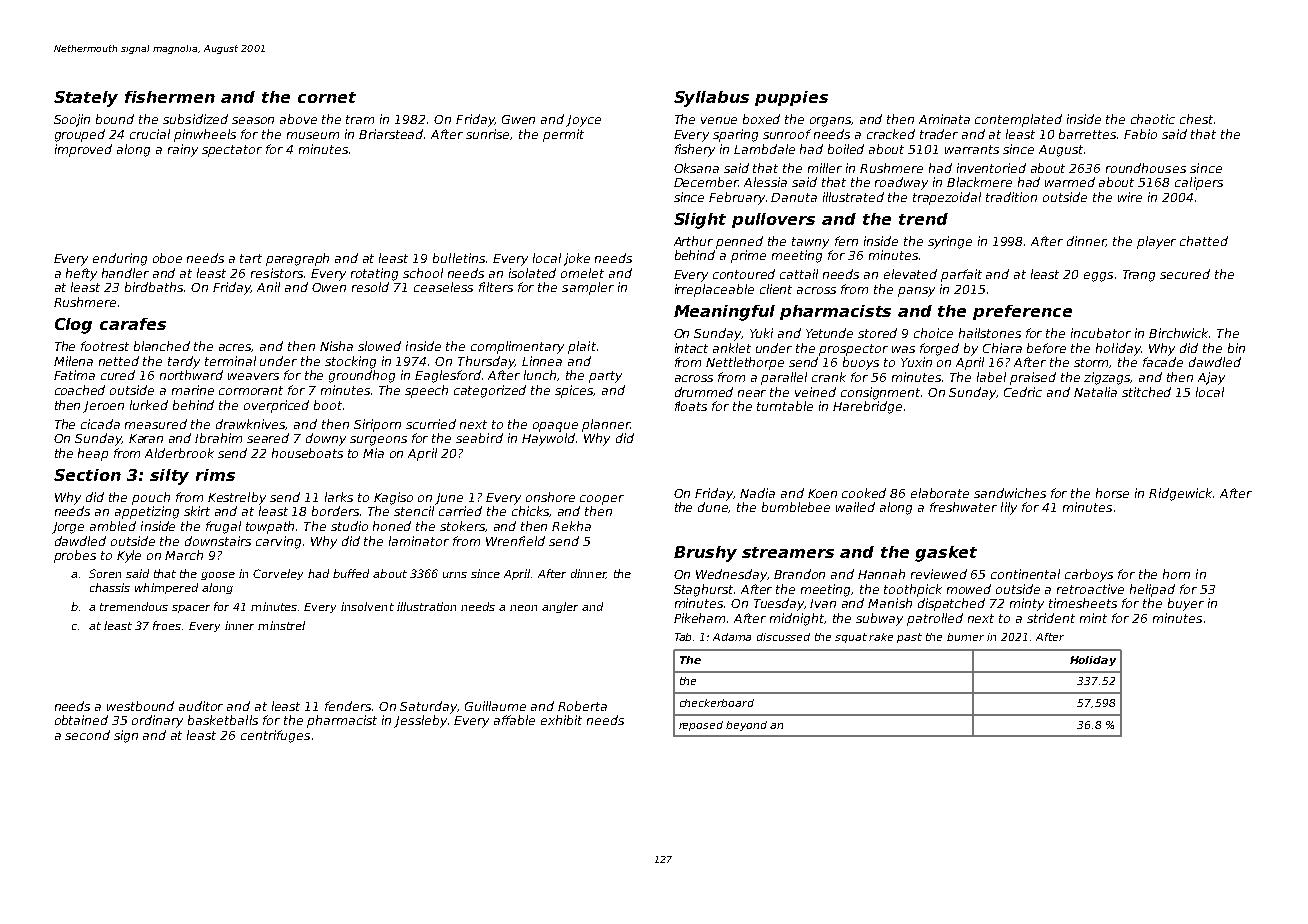  I want to click on stitched, so click(1146, 392).
